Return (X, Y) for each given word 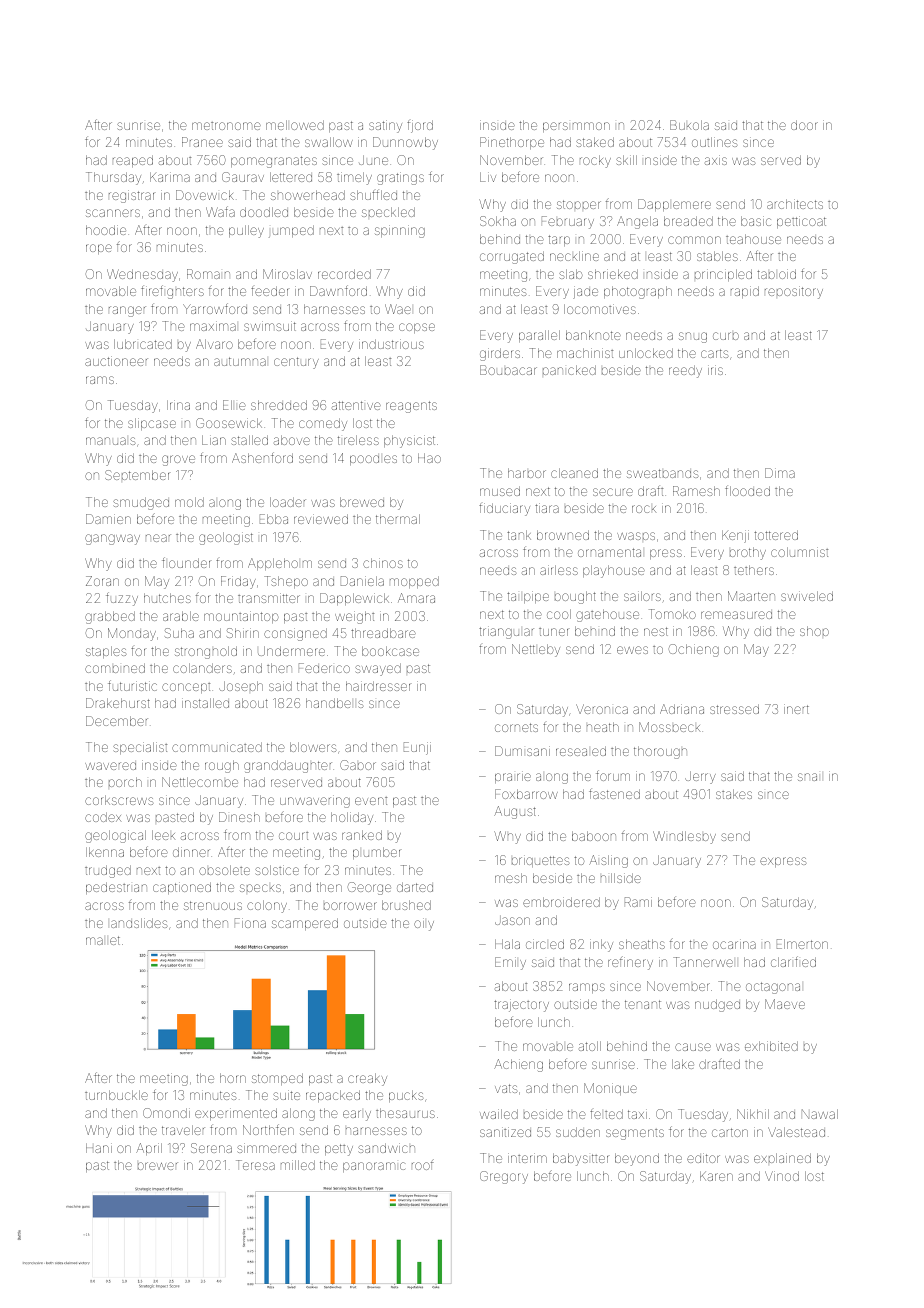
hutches (167, 598)
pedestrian (116, 888)
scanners (113, 213)
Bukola (689, 125)
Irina (178, 405)
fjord (420, 126)
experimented (236, 1114)
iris (715, 370)
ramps (587, 988)
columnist (799, 552)
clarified (793, 961)
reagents (411, 407)
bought (575, 597)
